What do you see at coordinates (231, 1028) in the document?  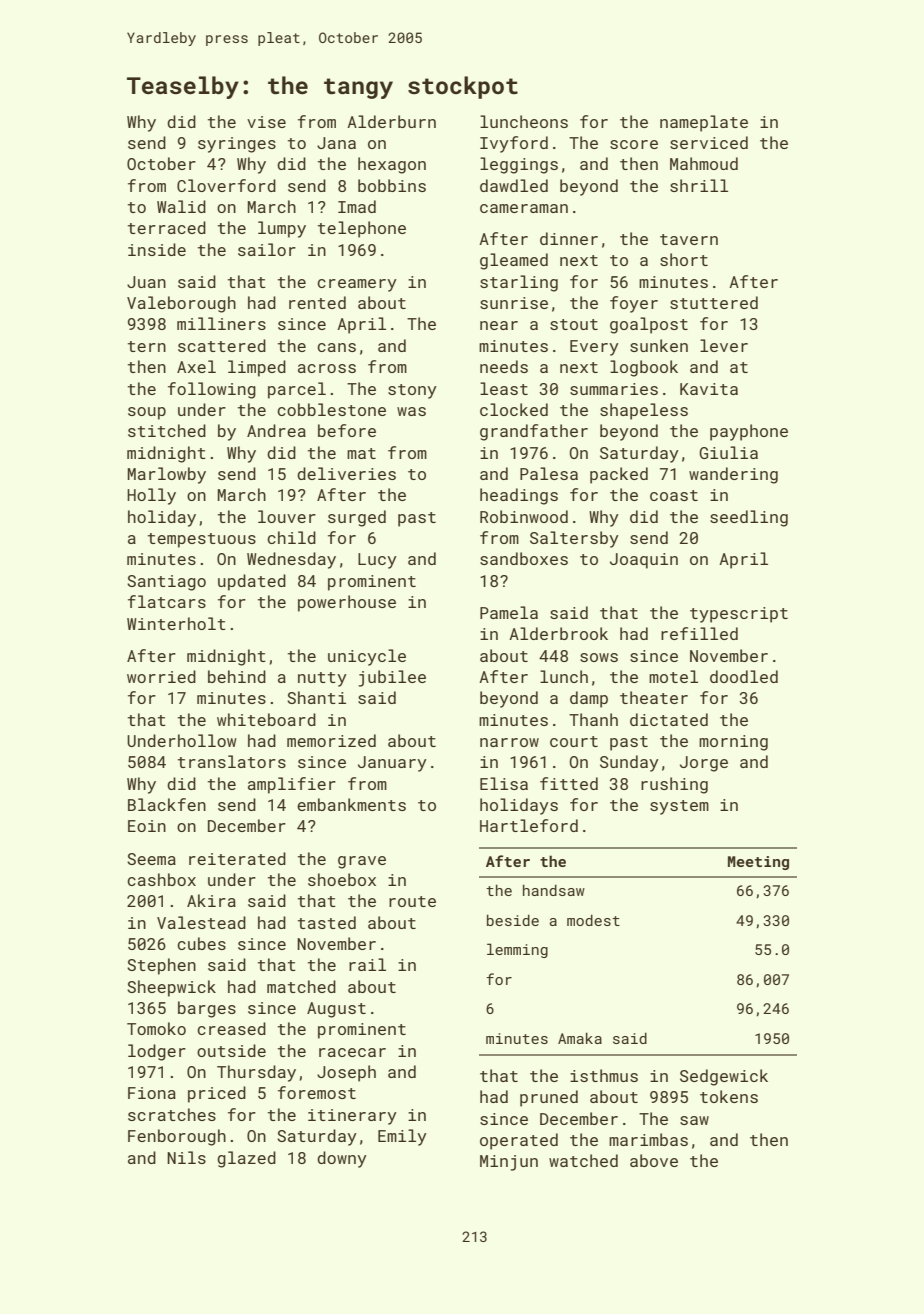 I see `creased` at bounding box center [231, 1028].
